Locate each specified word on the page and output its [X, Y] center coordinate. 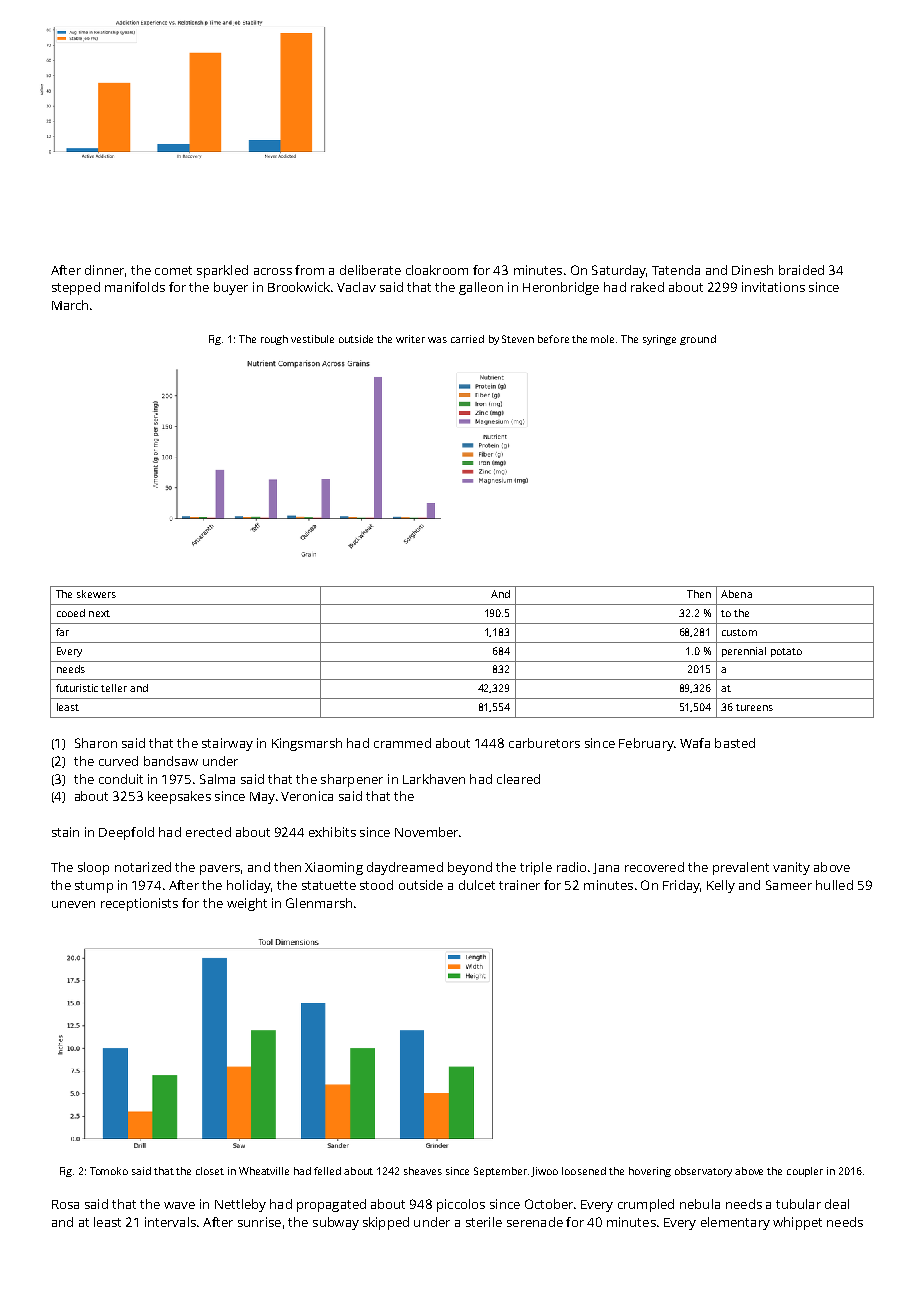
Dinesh [752, 270]
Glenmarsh [319, 903]
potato [786, 652]
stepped [76, 288]
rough [274, 340]
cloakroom [437, 270]
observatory [703, 1172]
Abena [736, 594]
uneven [73, 904]
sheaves [423, 1171]
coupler [805, 1172]
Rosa [65, 1204]
